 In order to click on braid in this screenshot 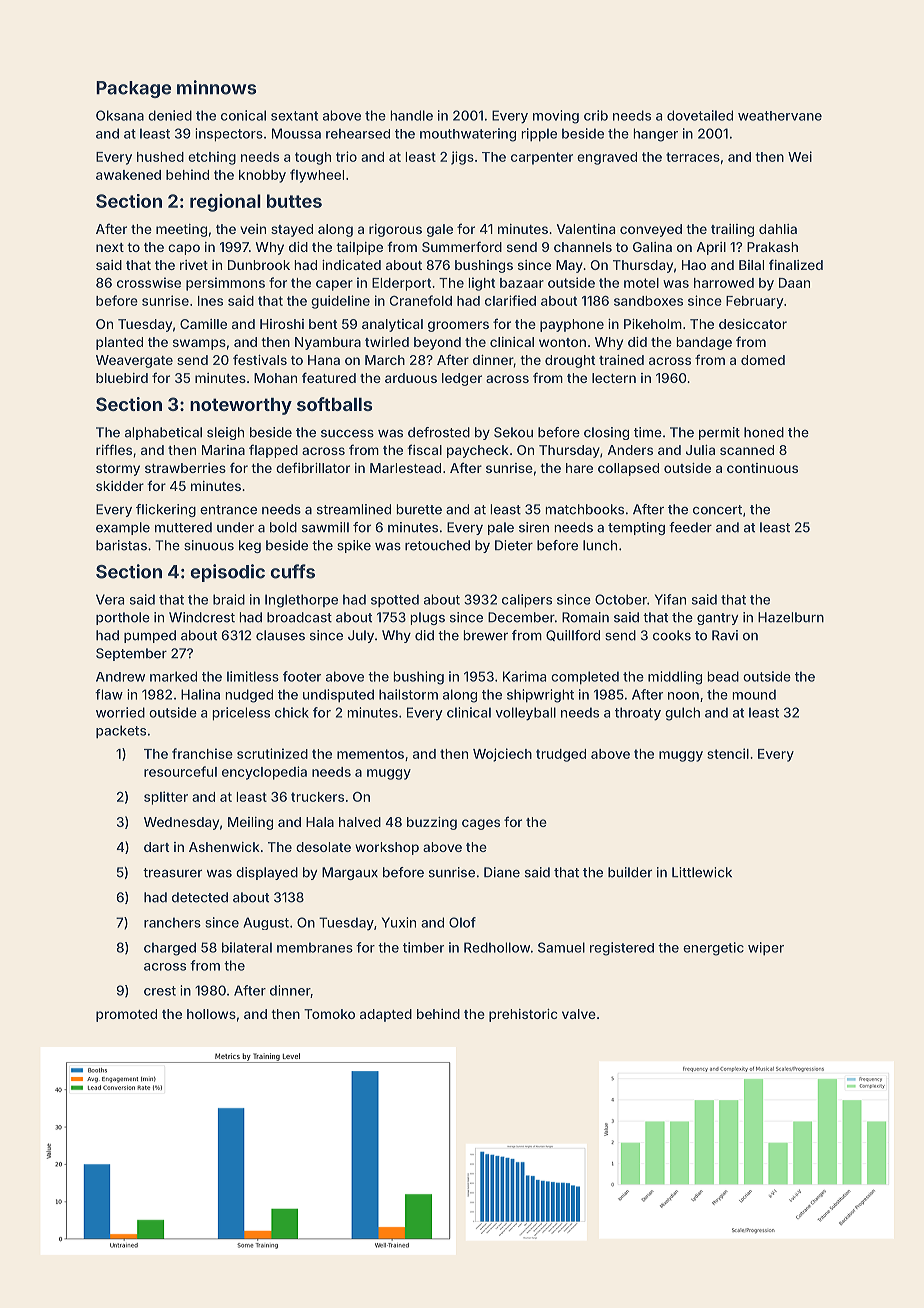, I will do `click(229, 599)`.
